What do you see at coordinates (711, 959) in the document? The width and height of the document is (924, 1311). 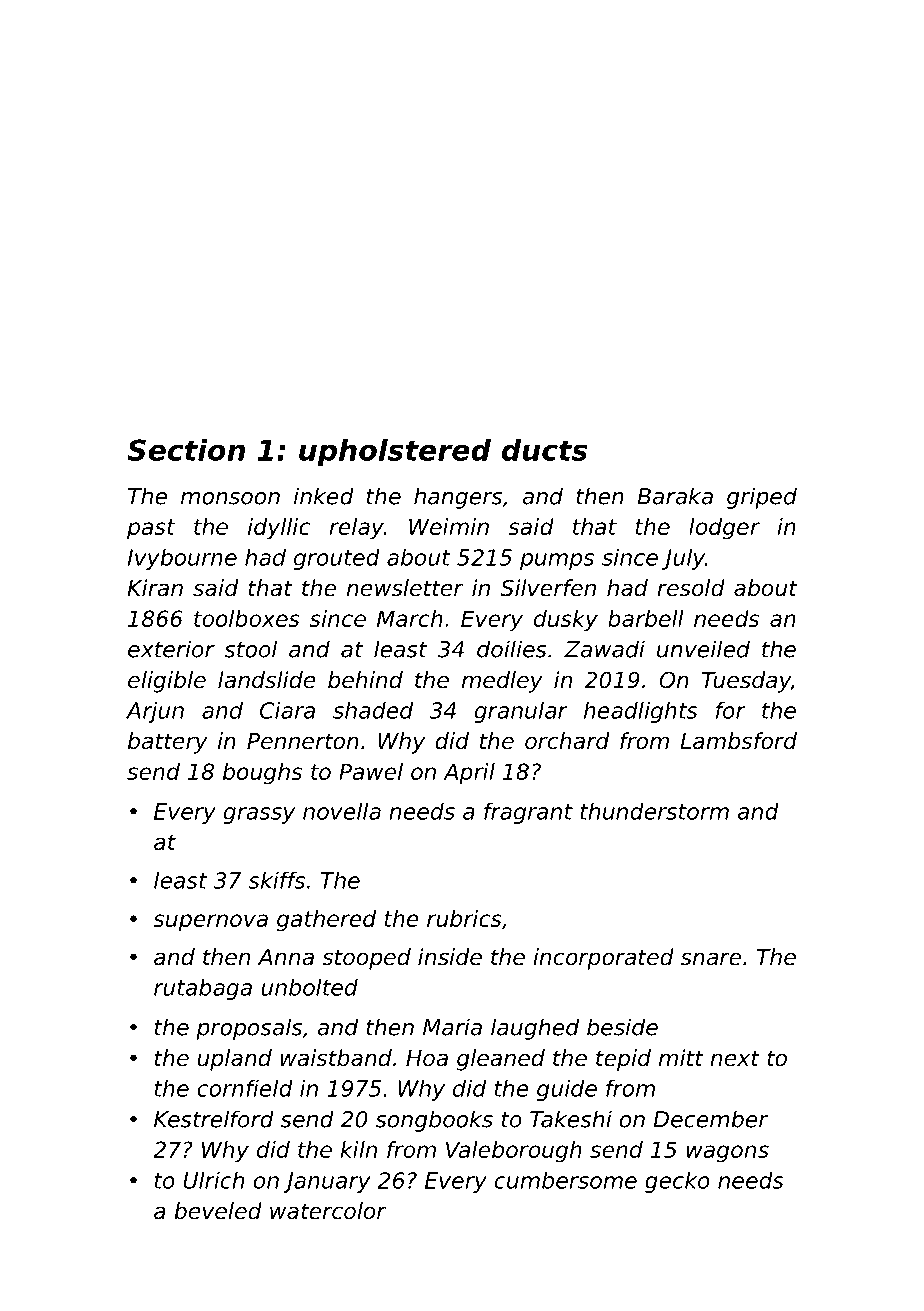 I see `snare` at bounding box center [711, 959].
